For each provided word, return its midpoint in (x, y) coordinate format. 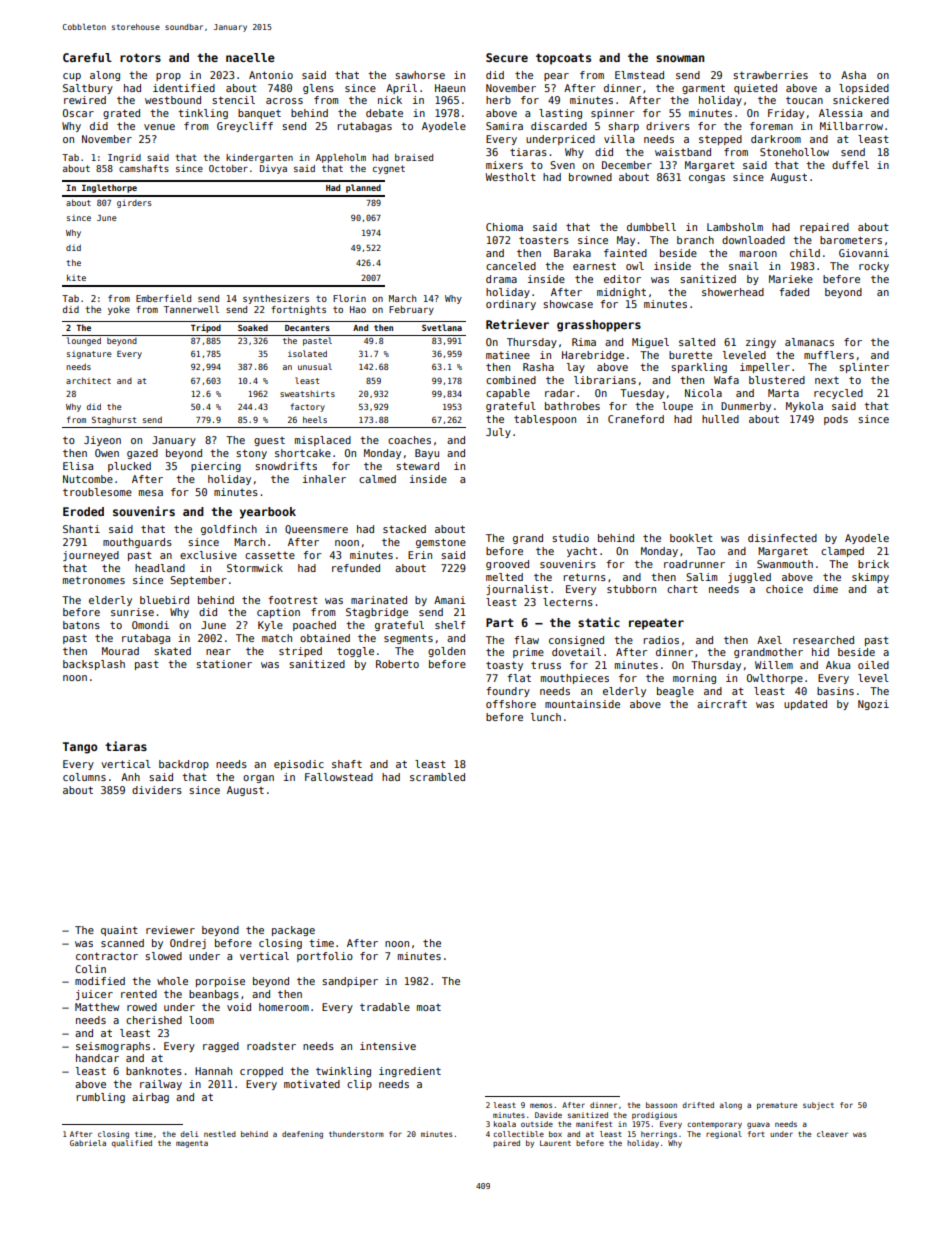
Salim (701, 577)
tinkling (203, 114)
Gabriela (88, 1143)
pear (556, 77)
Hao (358, 309)
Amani (450, 600)
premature (777, 1106)
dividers (157, 790)
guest (269, 441)
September (198, 581)
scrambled (437, 777)
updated (805, 705)
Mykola (804, 407)
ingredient (410, 1072)
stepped (720, 140)
